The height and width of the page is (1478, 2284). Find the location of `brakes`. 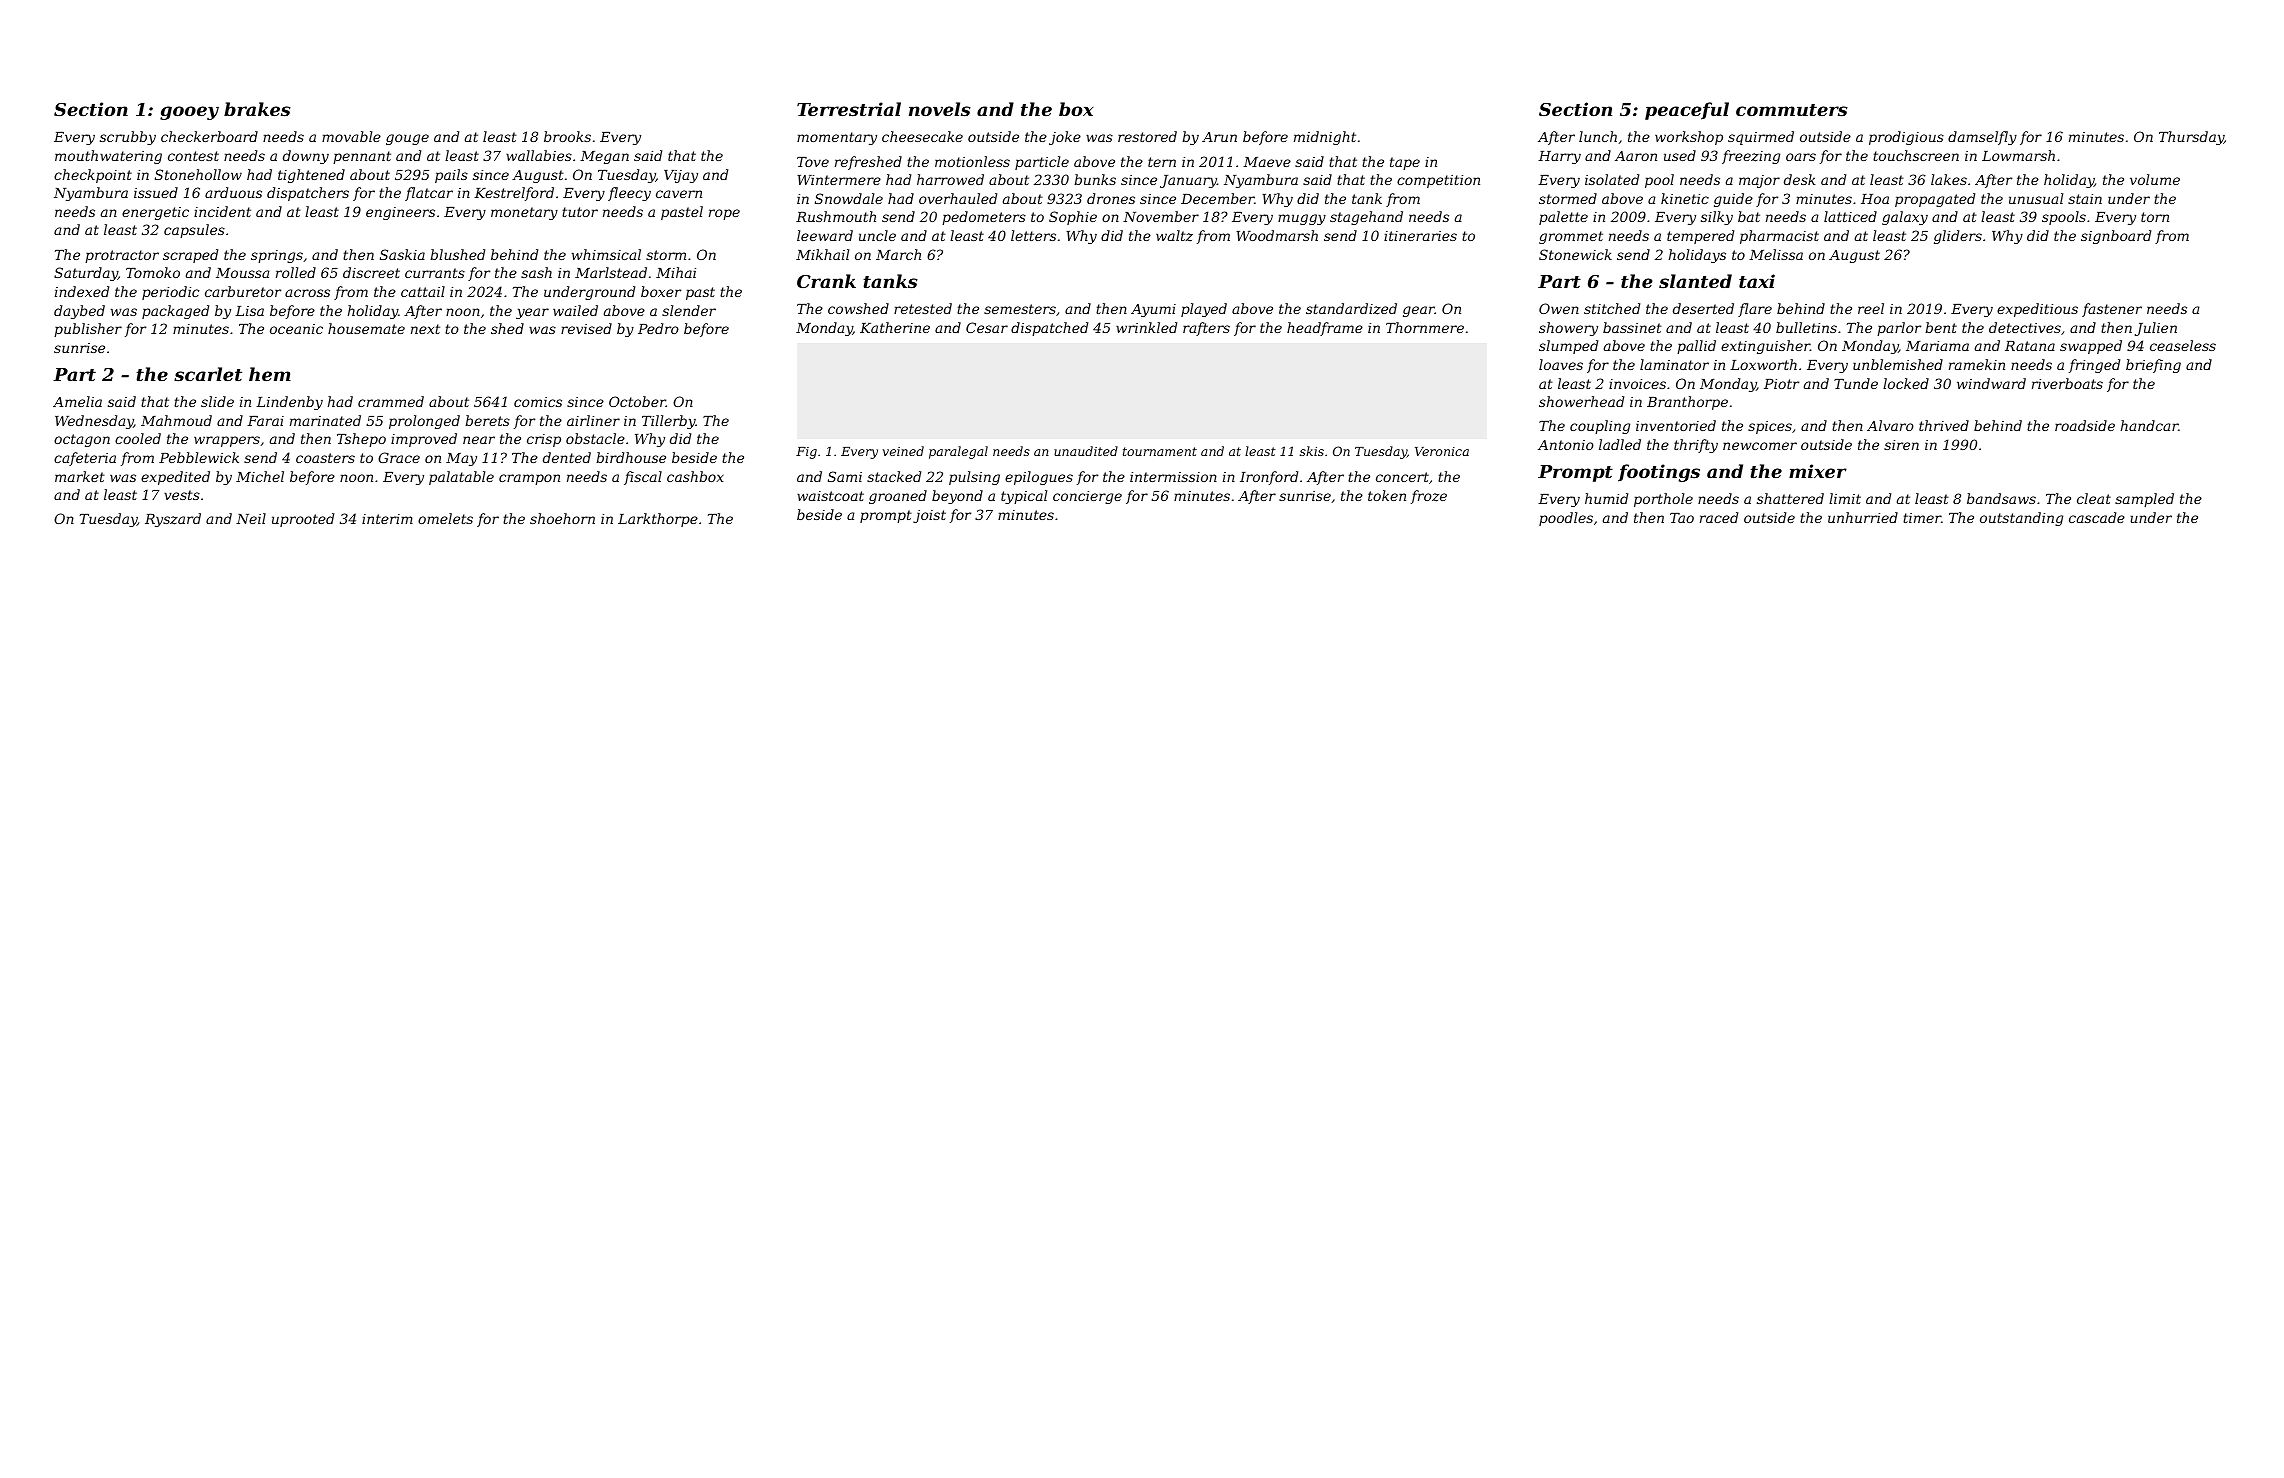

brakes is located at coordinates (257, 109).
